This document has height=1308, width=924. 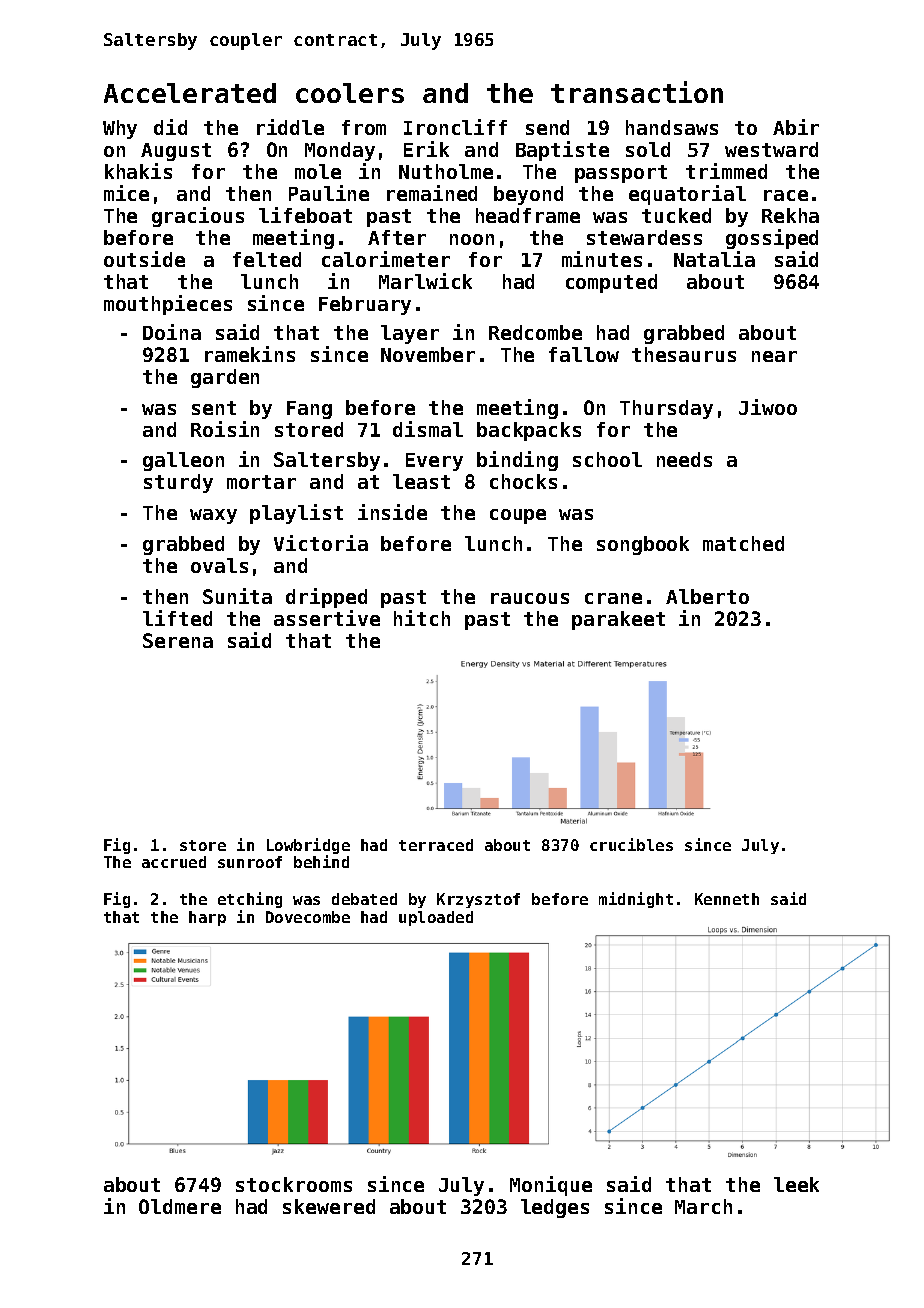 I want to click on crucibles, so click(x=631, y=844).
